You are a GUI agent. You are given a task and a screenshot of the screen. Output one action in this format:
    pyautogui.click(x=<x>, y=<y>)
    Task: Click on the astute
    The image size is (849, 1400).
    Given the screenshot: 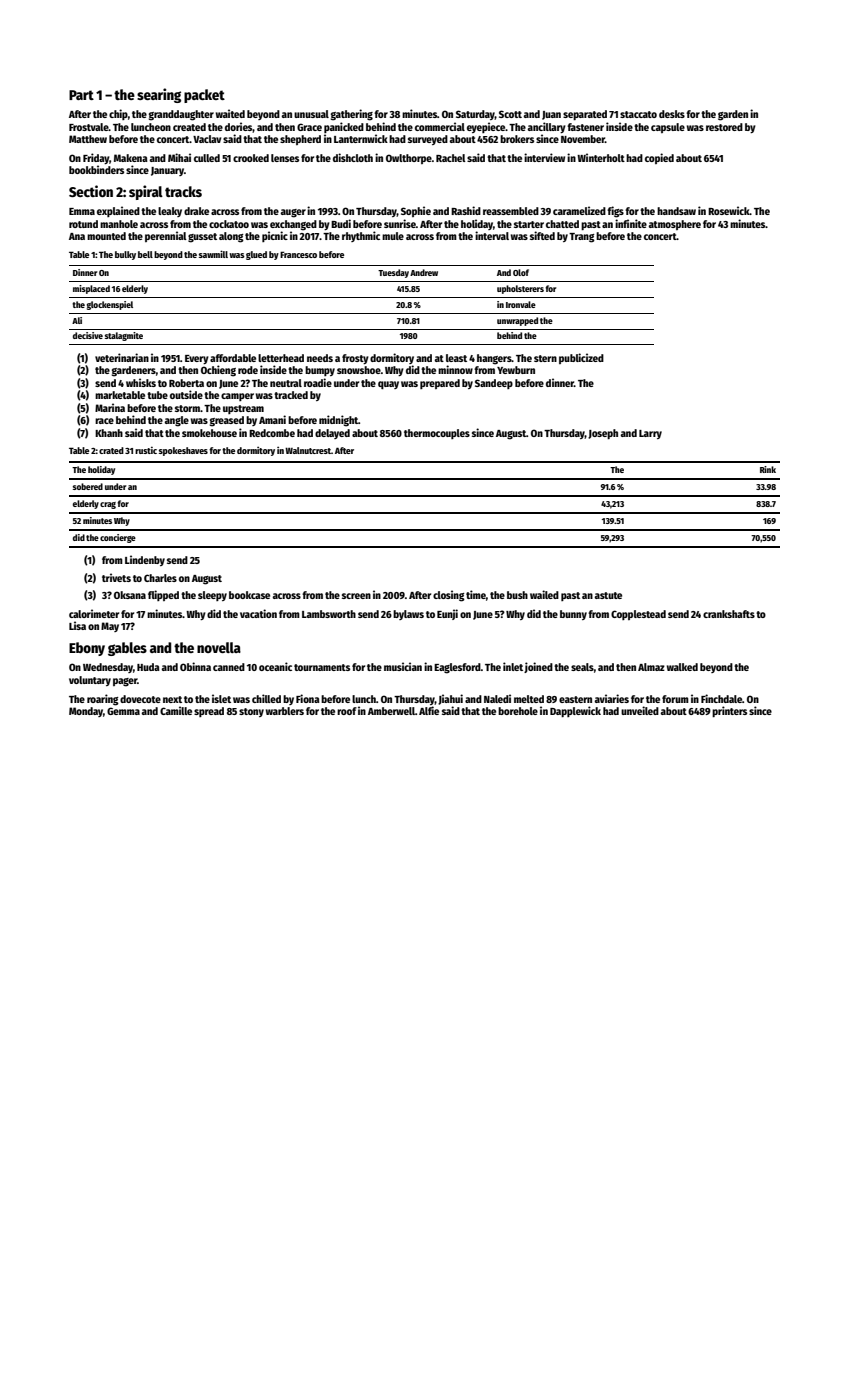 What is the action you would take?
    pyautogui.click(x=608, y=595)
